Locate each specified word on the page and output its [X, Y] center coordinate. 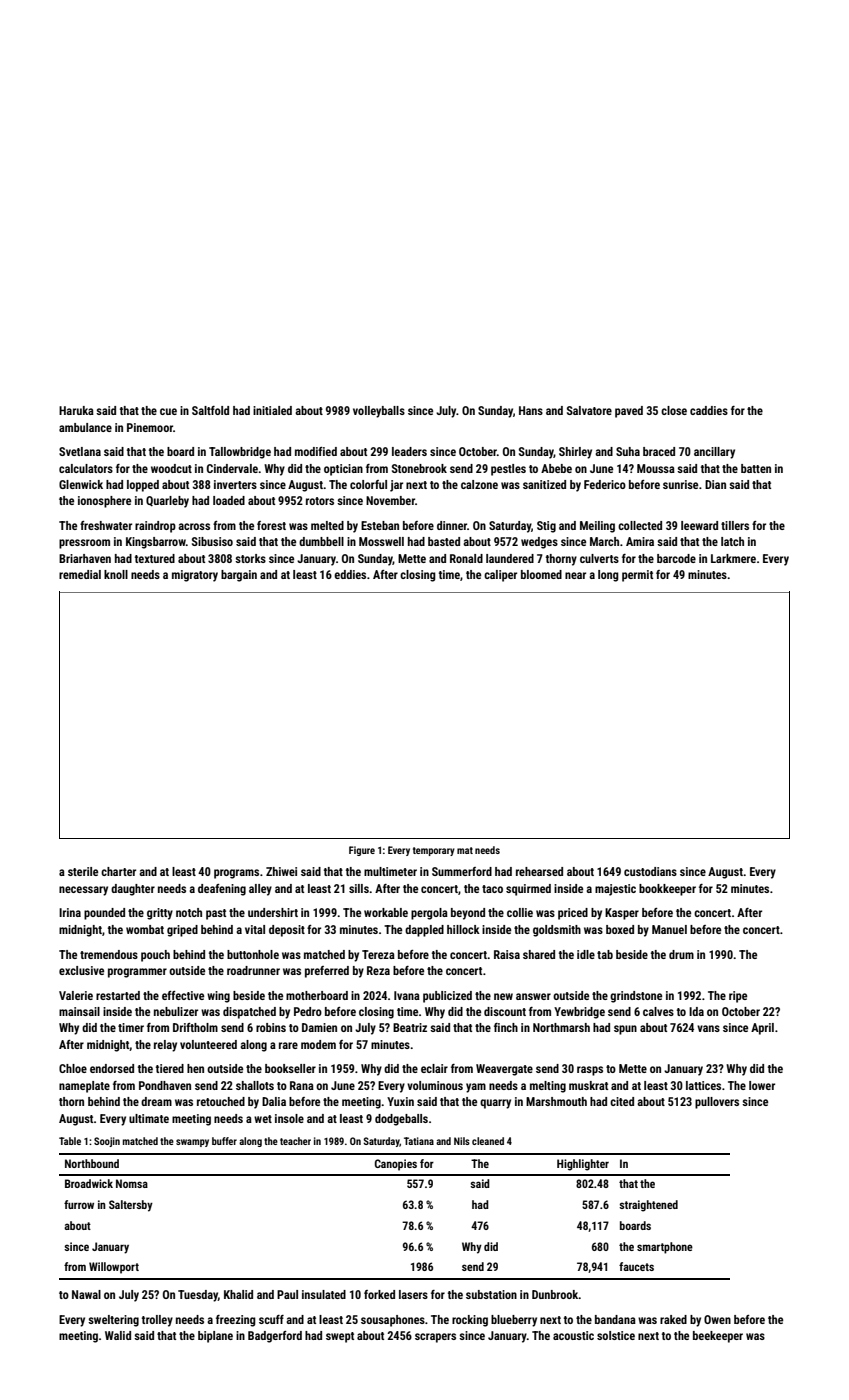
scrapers [435, 1338]
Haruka [76, 410]
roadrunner [253, 970]
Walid [118, 1335]
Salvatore [589, 410]
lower [762, 1085]
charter [118, 871]
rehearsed [539, 871]
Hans [531, 410]
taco [492, 889]
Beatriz [410, 1027]
